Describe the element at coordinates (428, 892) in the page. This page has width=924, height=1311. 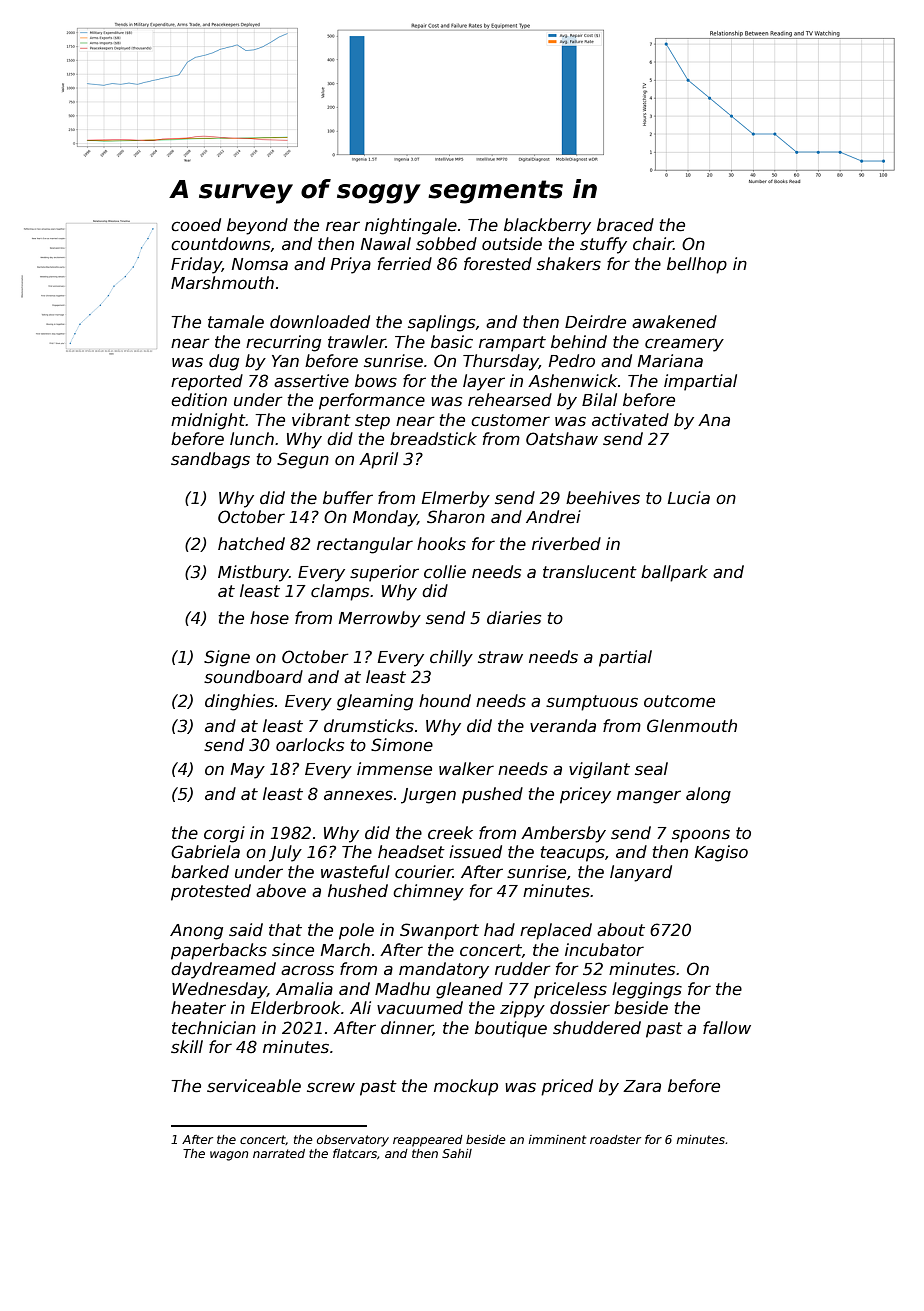
I see `chimney` at that location.
